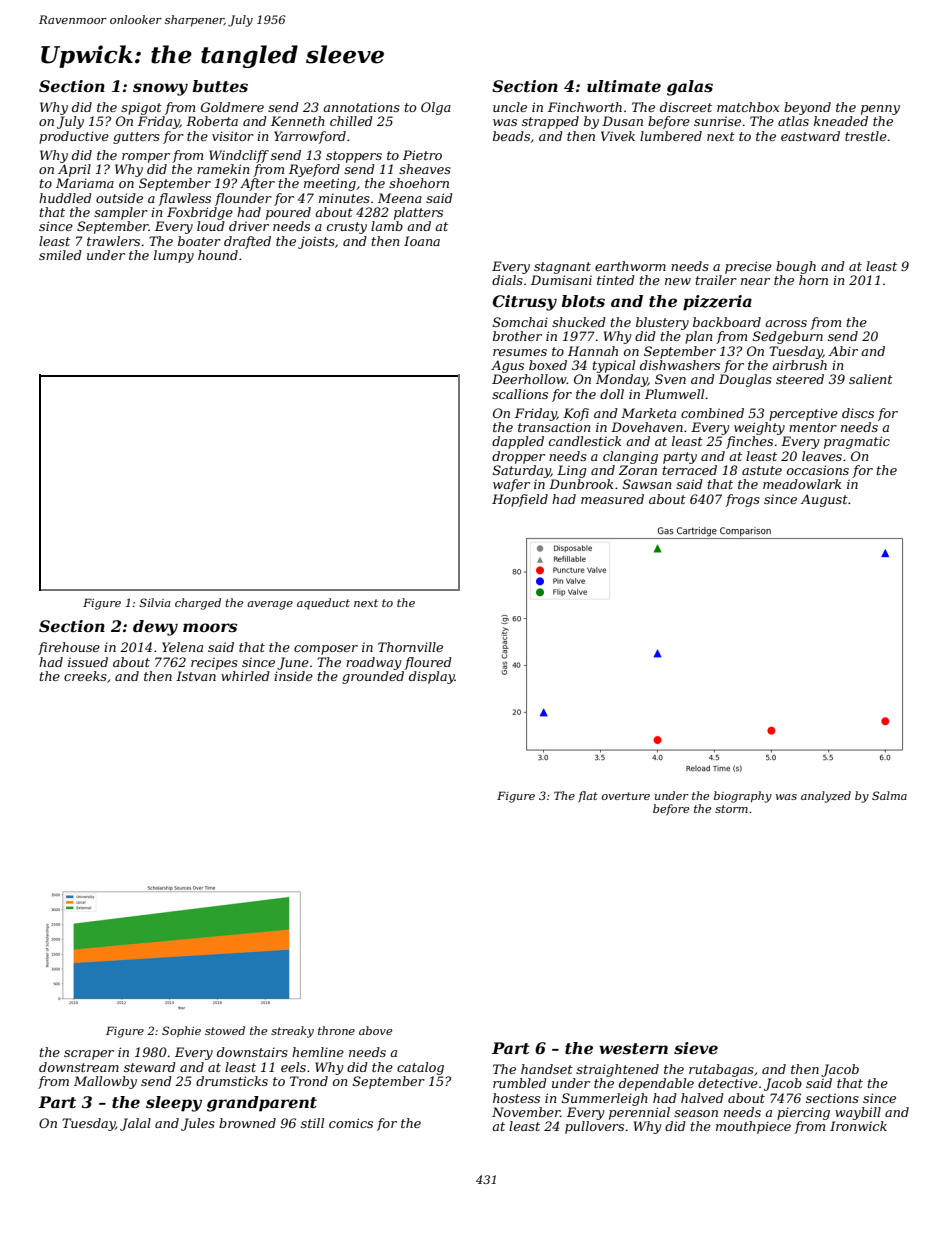  I want to click on penny, so click(880, 110).
